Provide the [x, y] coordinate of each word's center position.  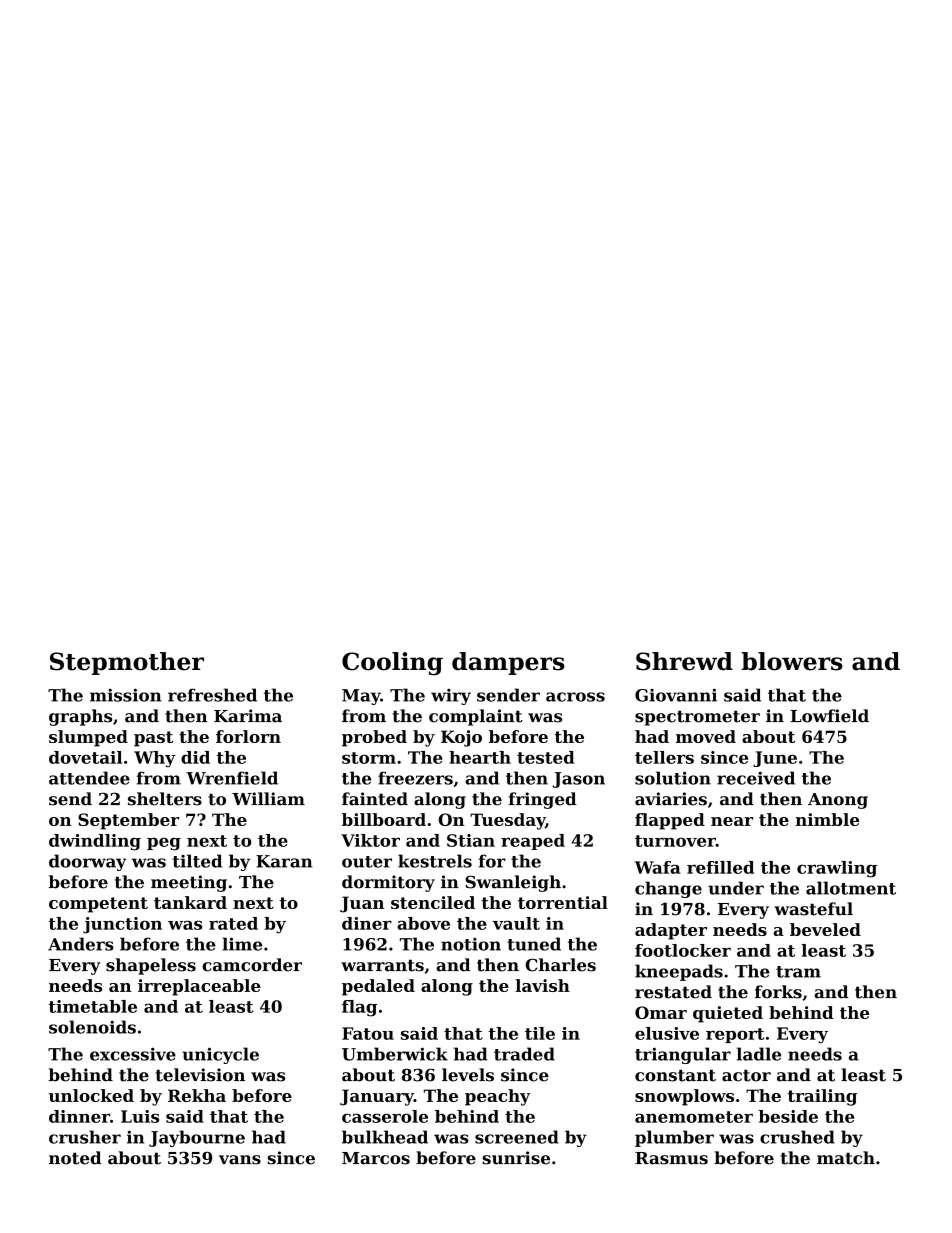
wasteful [813, 909]
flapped [670, 821]
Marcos [376, 1158]
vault [516, 923]
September [128, 821]
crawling [837, 869]
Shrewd [684, 661]
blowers [792, 661]
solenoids [92, 1027]
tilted [197, 861]
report [735, 1035]
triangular [683, 1055]
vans [240, 1160]
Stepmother [127, 663]
